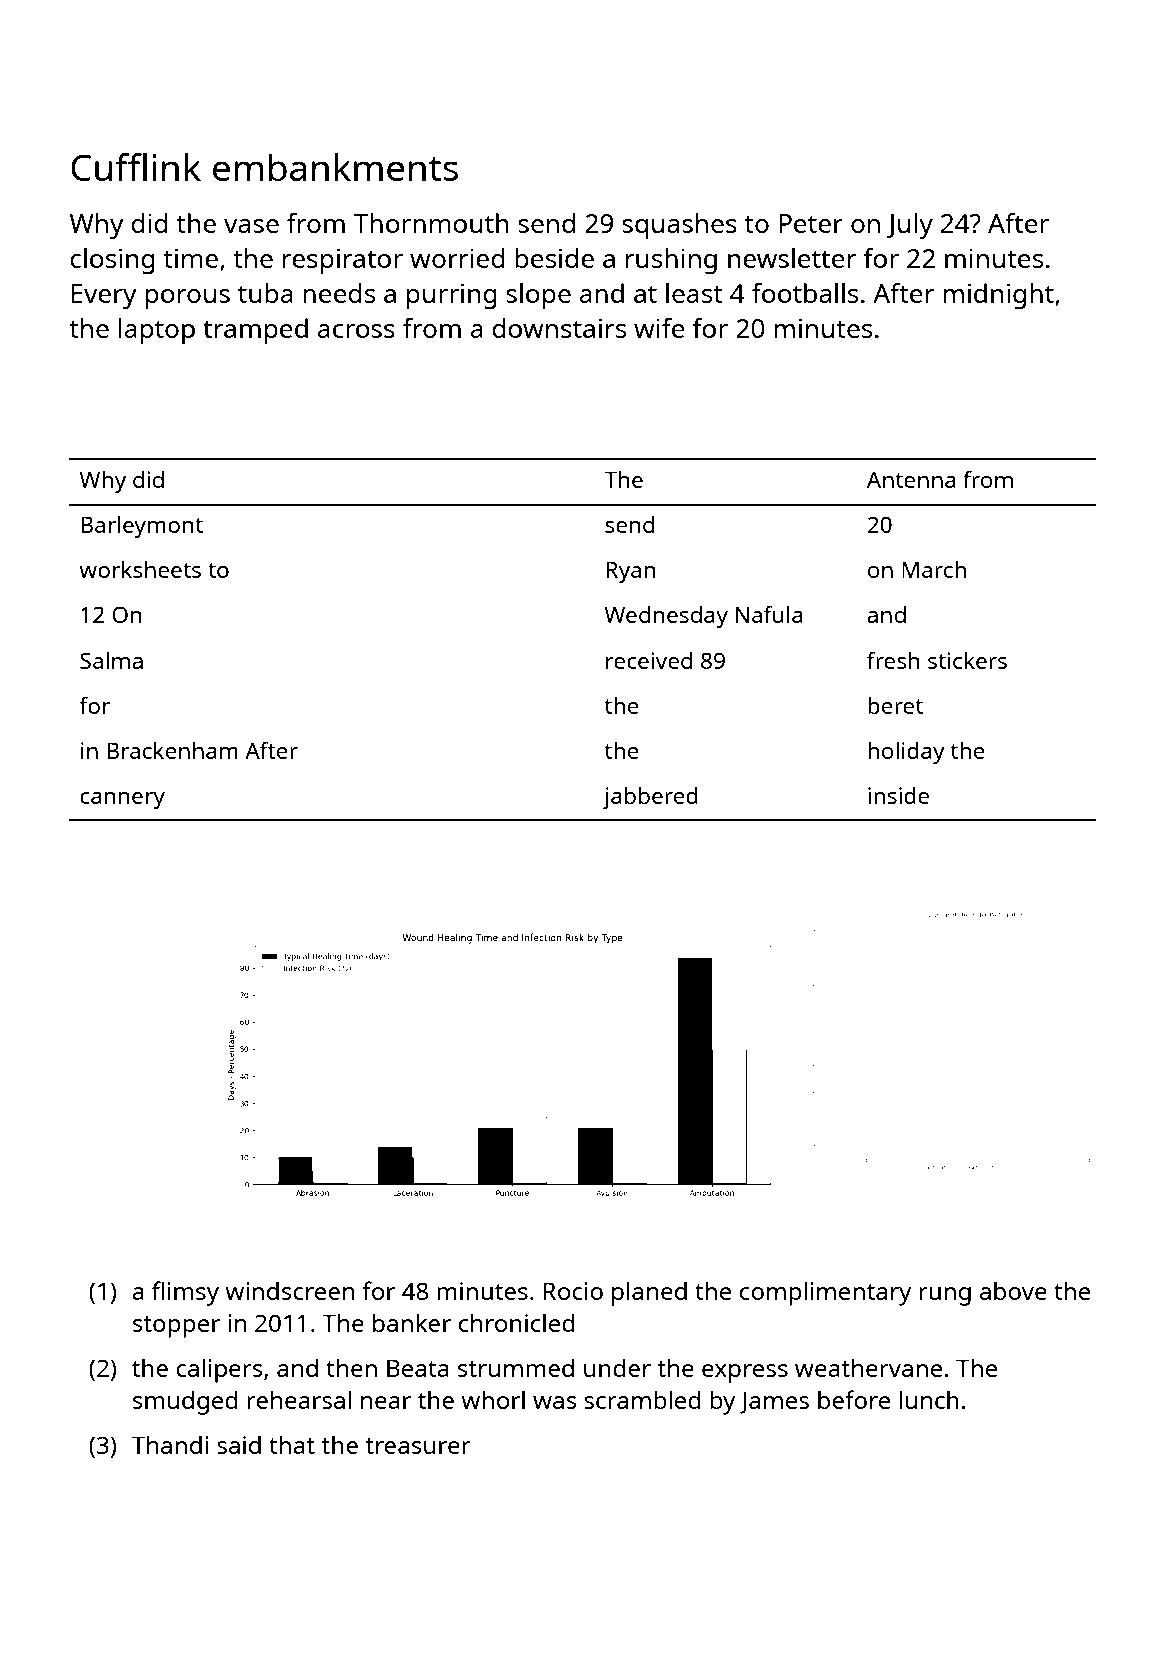  What do you see at coordinates (172, 750) in the screenshot?
I see `Brackenham` at bounding box center [172, 750].
